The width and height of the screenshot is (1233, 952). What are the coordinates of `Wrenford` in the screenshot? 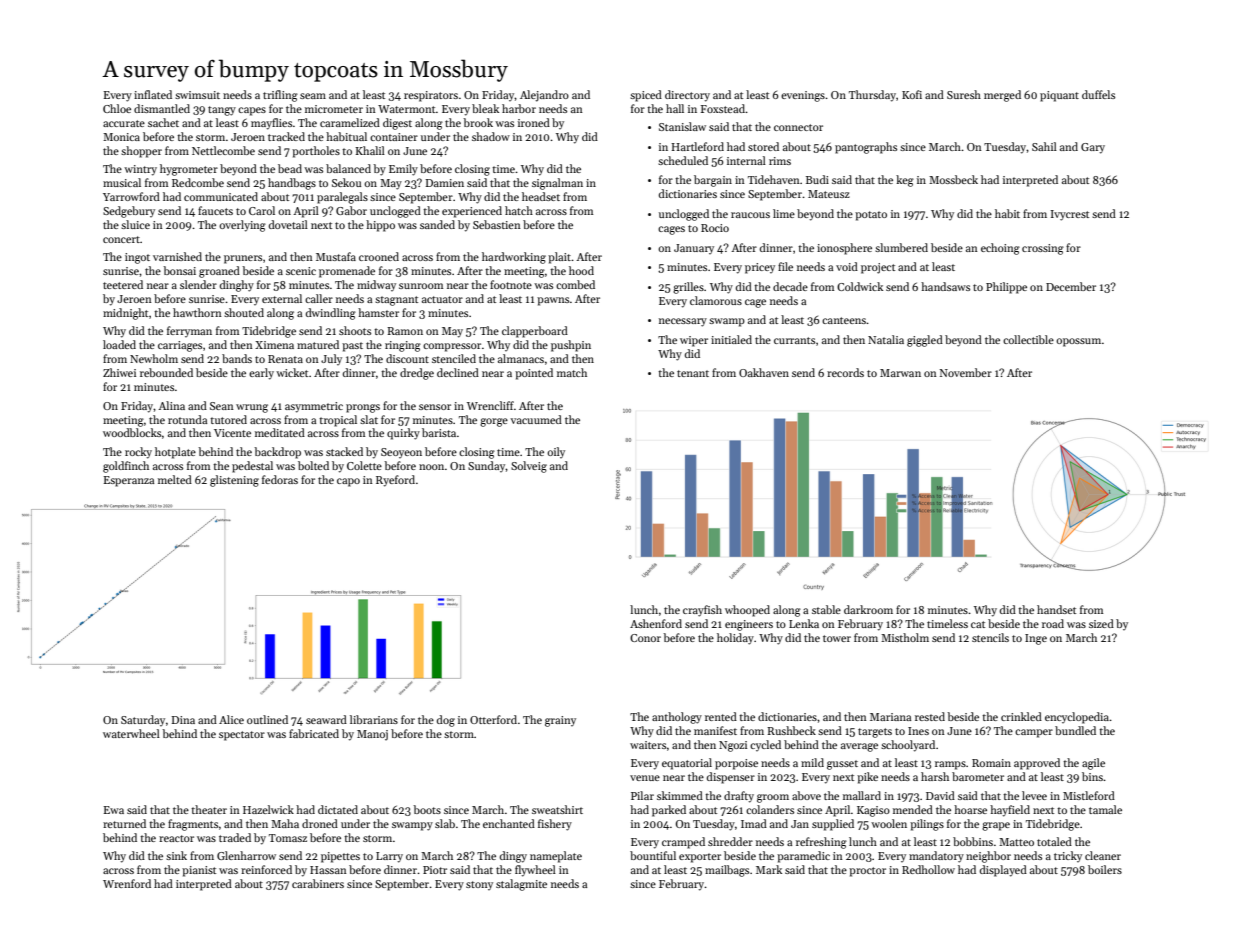 It's located at (127, 883).
